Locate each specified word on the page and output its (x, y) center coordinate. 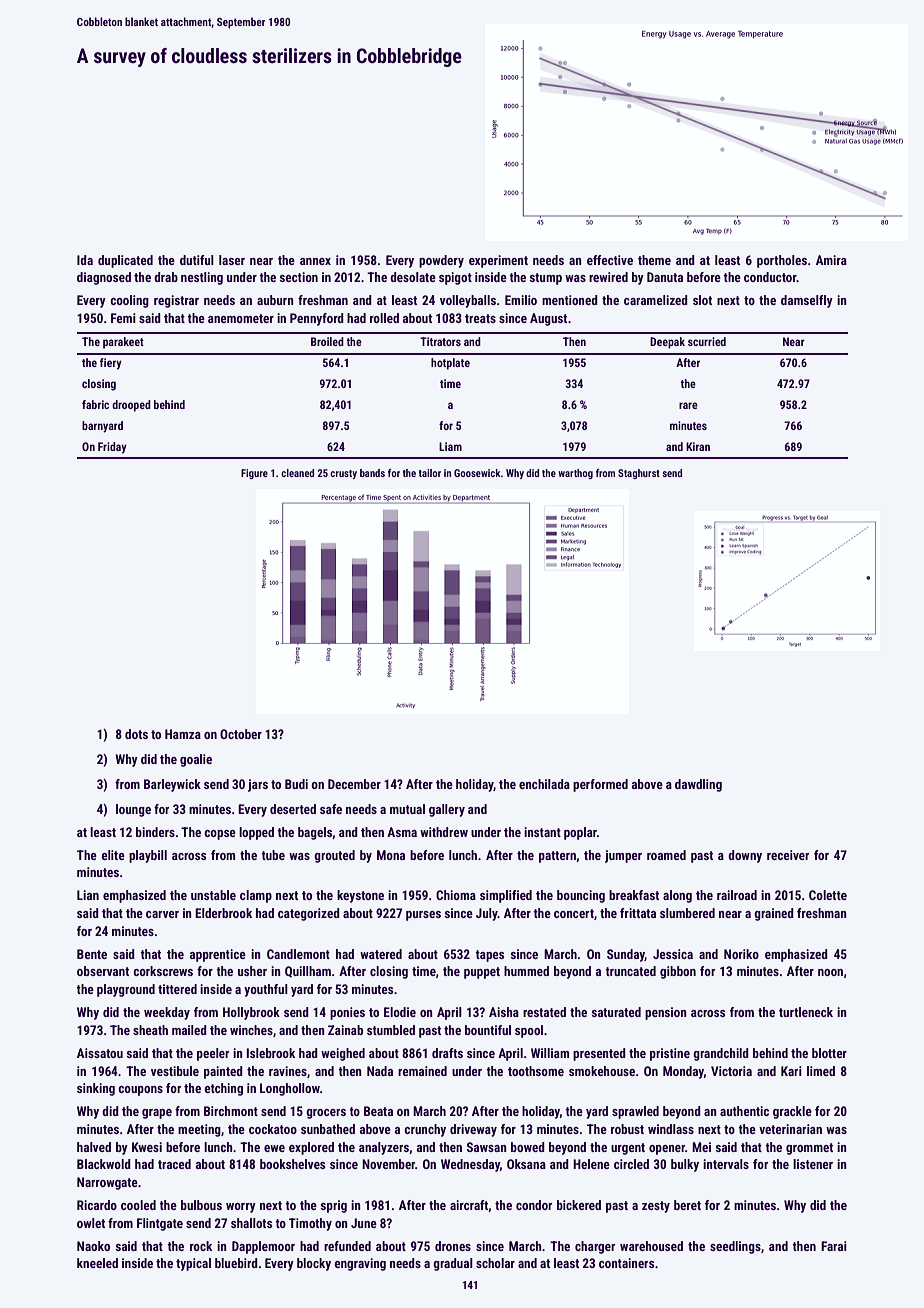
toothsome (536, 1071)
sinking (96, 1089)
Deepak (667, 343)
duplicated (125, 261)
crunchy (425, 1130)
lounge (133, 810)
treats (480, 318)
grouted (334, 856)
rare (688, 405)
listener (813, 1164)
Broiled (327, 341)
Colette (828, 895)
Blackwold (104, 1164)
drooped (131, 406)
